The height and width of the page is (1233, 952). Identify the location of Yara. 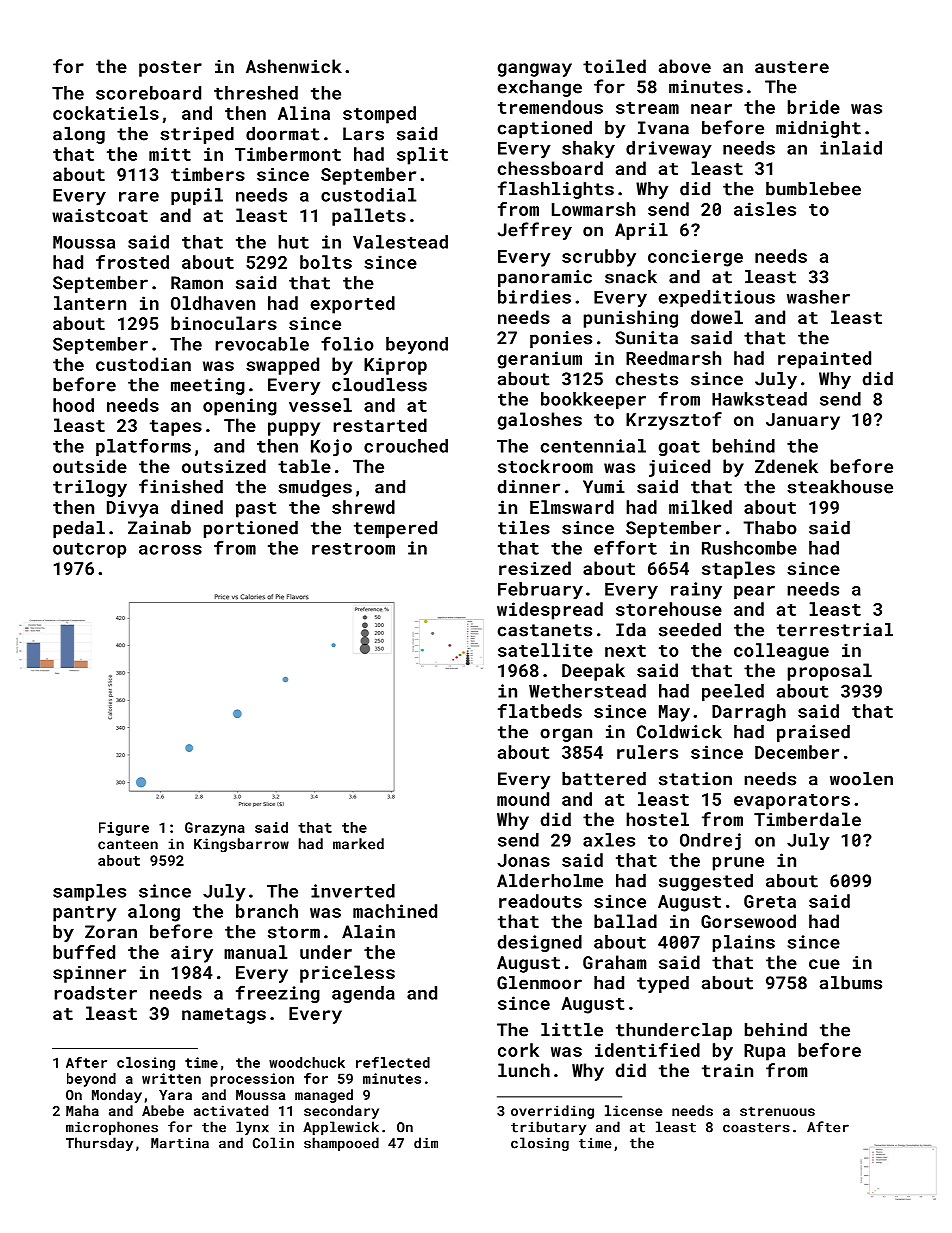
(175, 1095).
